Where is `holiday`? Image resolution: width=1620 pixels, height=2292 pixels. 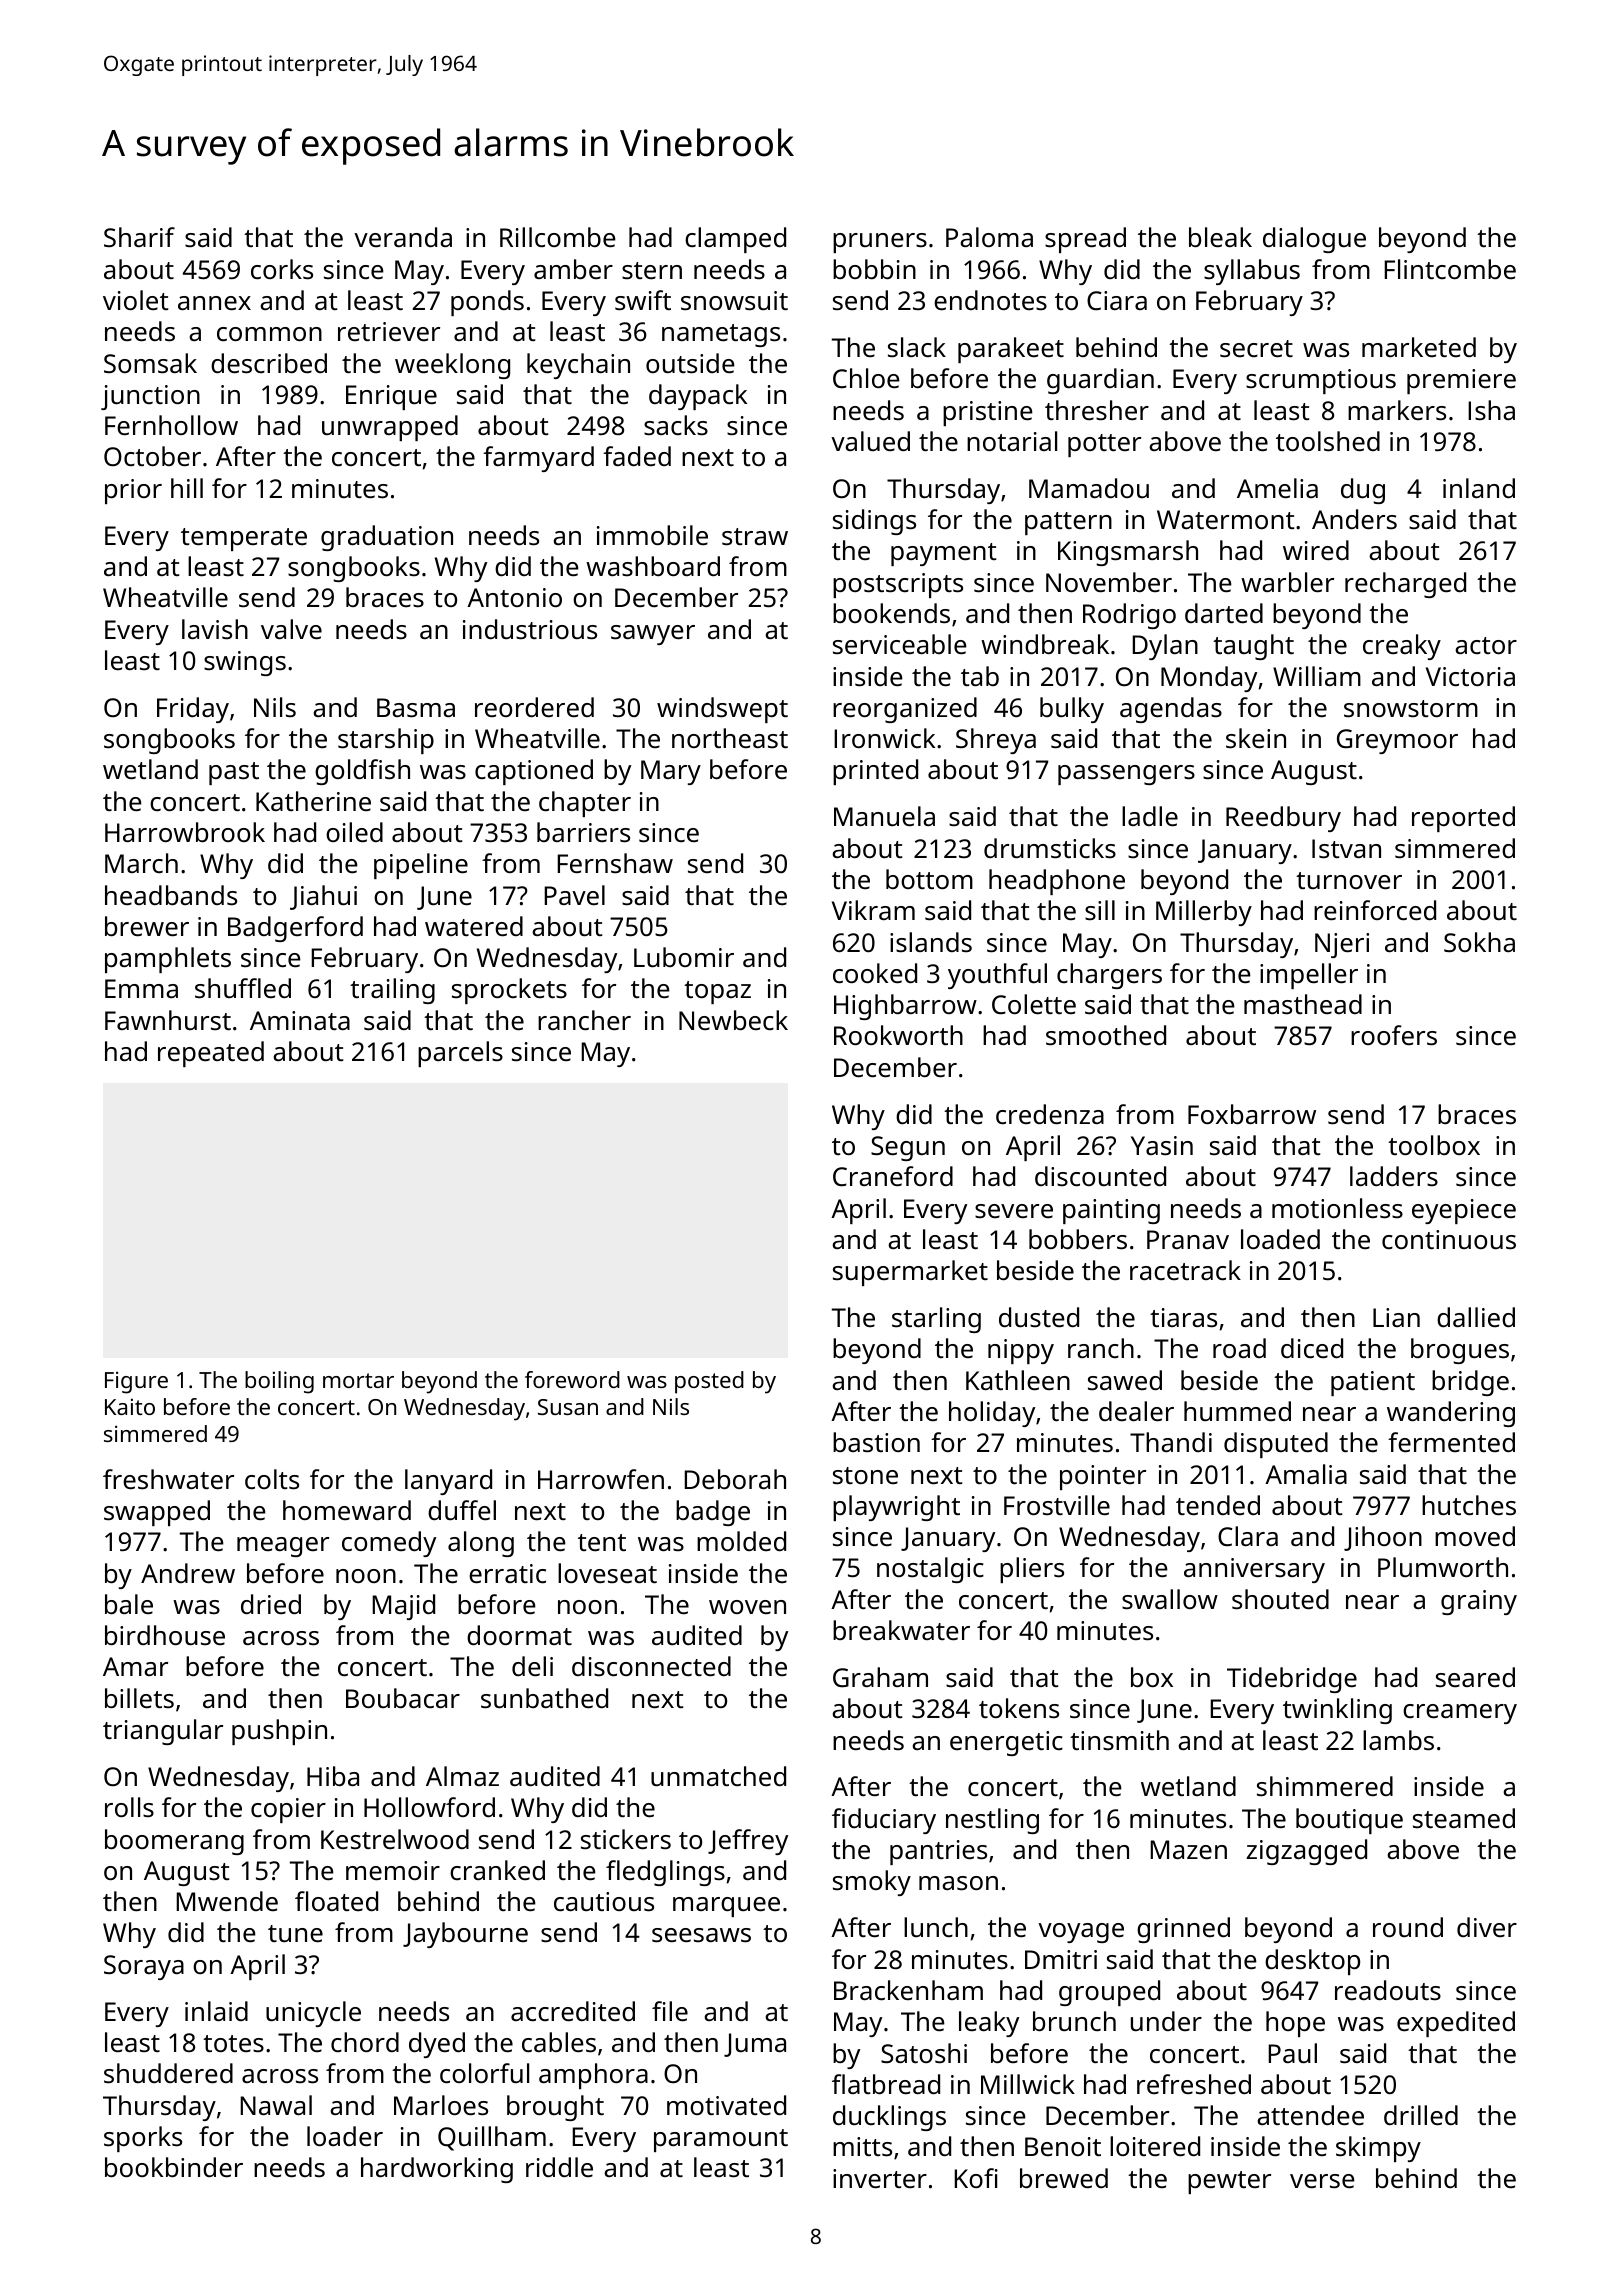 holiday is located at coordinates (992, 1414).
